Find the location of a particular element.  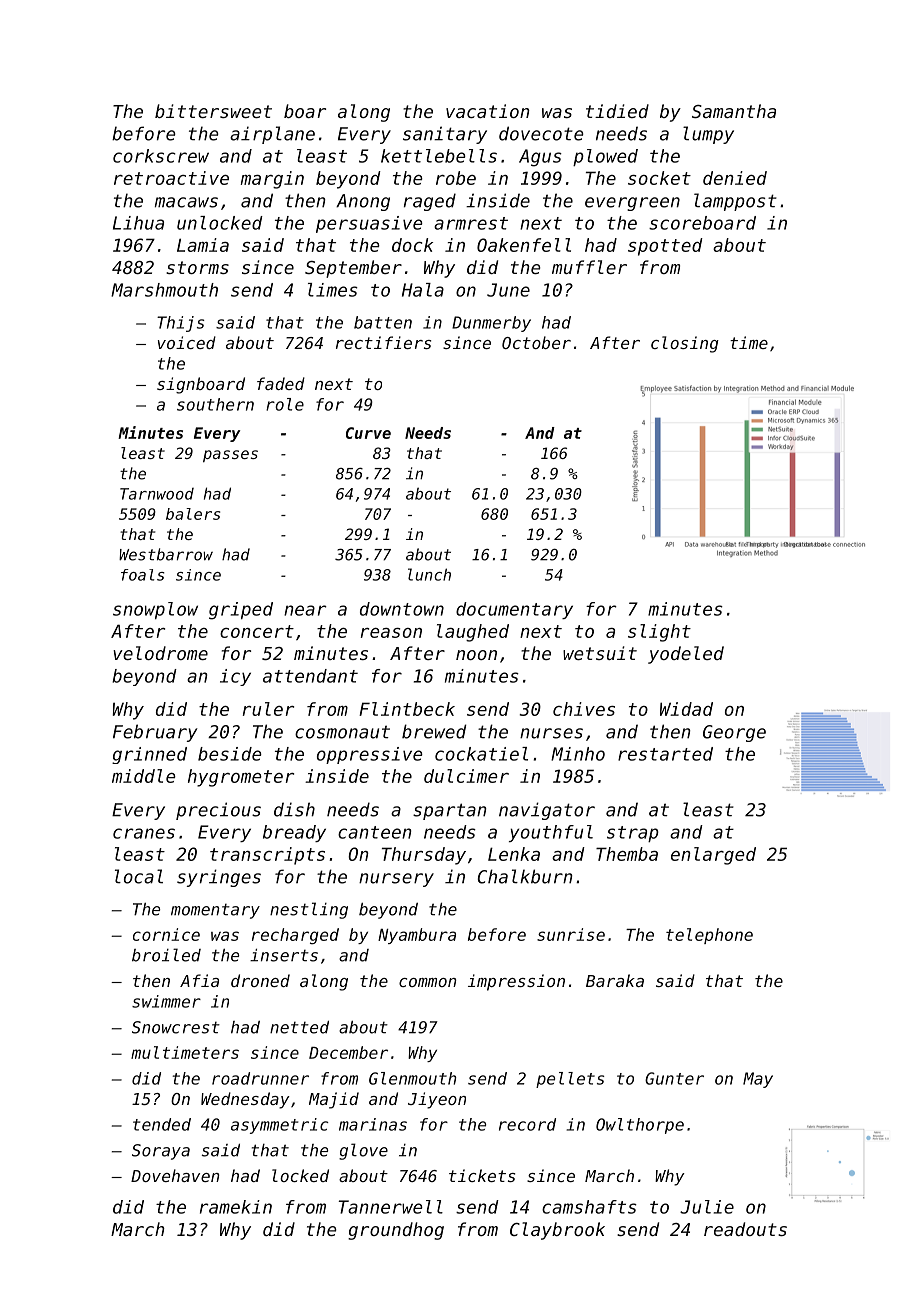

lamppost is located at coordinates (735, 202).
